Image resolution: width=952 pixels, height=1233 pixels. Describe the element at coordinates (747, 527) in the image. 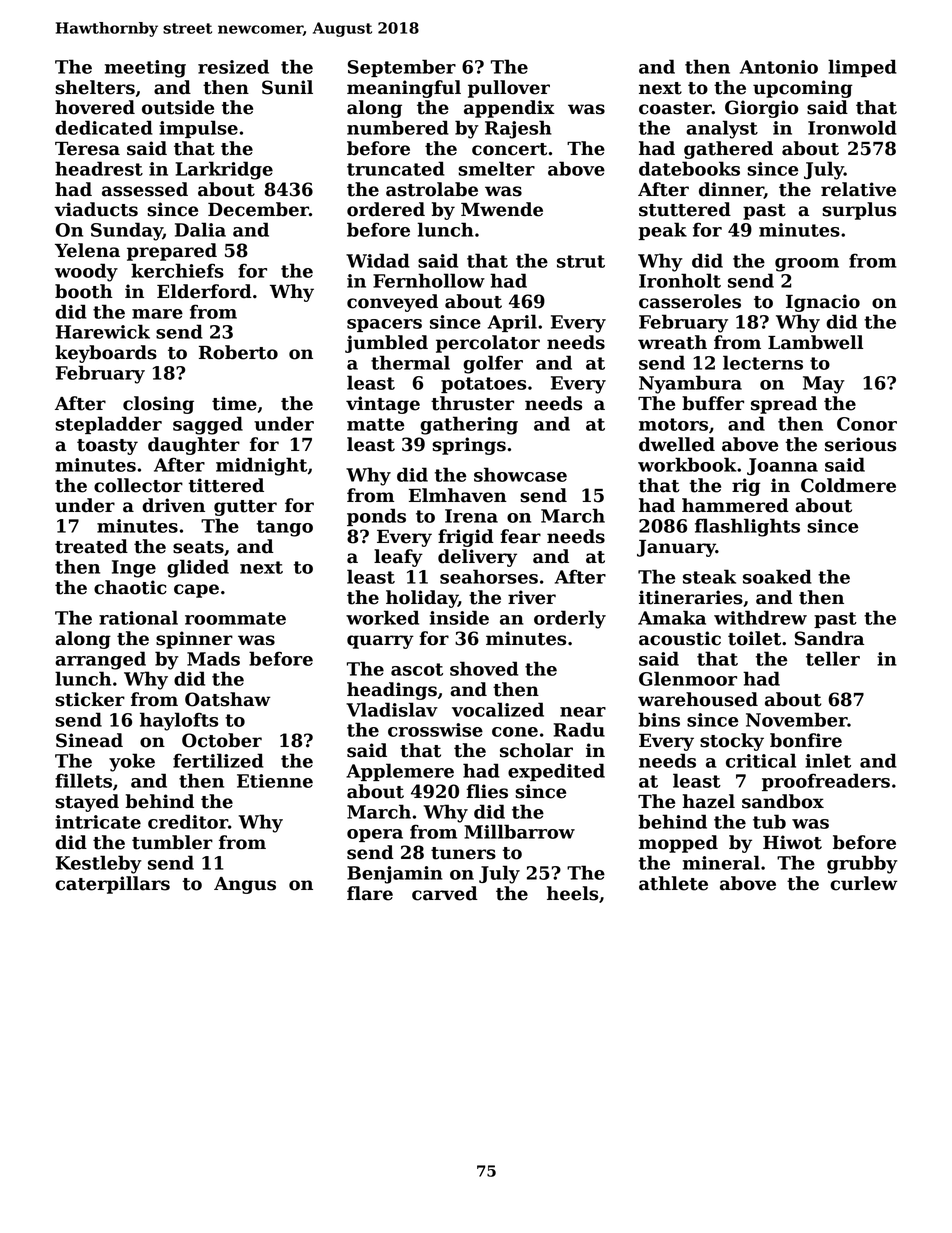

I see `flashlights` at that location.
